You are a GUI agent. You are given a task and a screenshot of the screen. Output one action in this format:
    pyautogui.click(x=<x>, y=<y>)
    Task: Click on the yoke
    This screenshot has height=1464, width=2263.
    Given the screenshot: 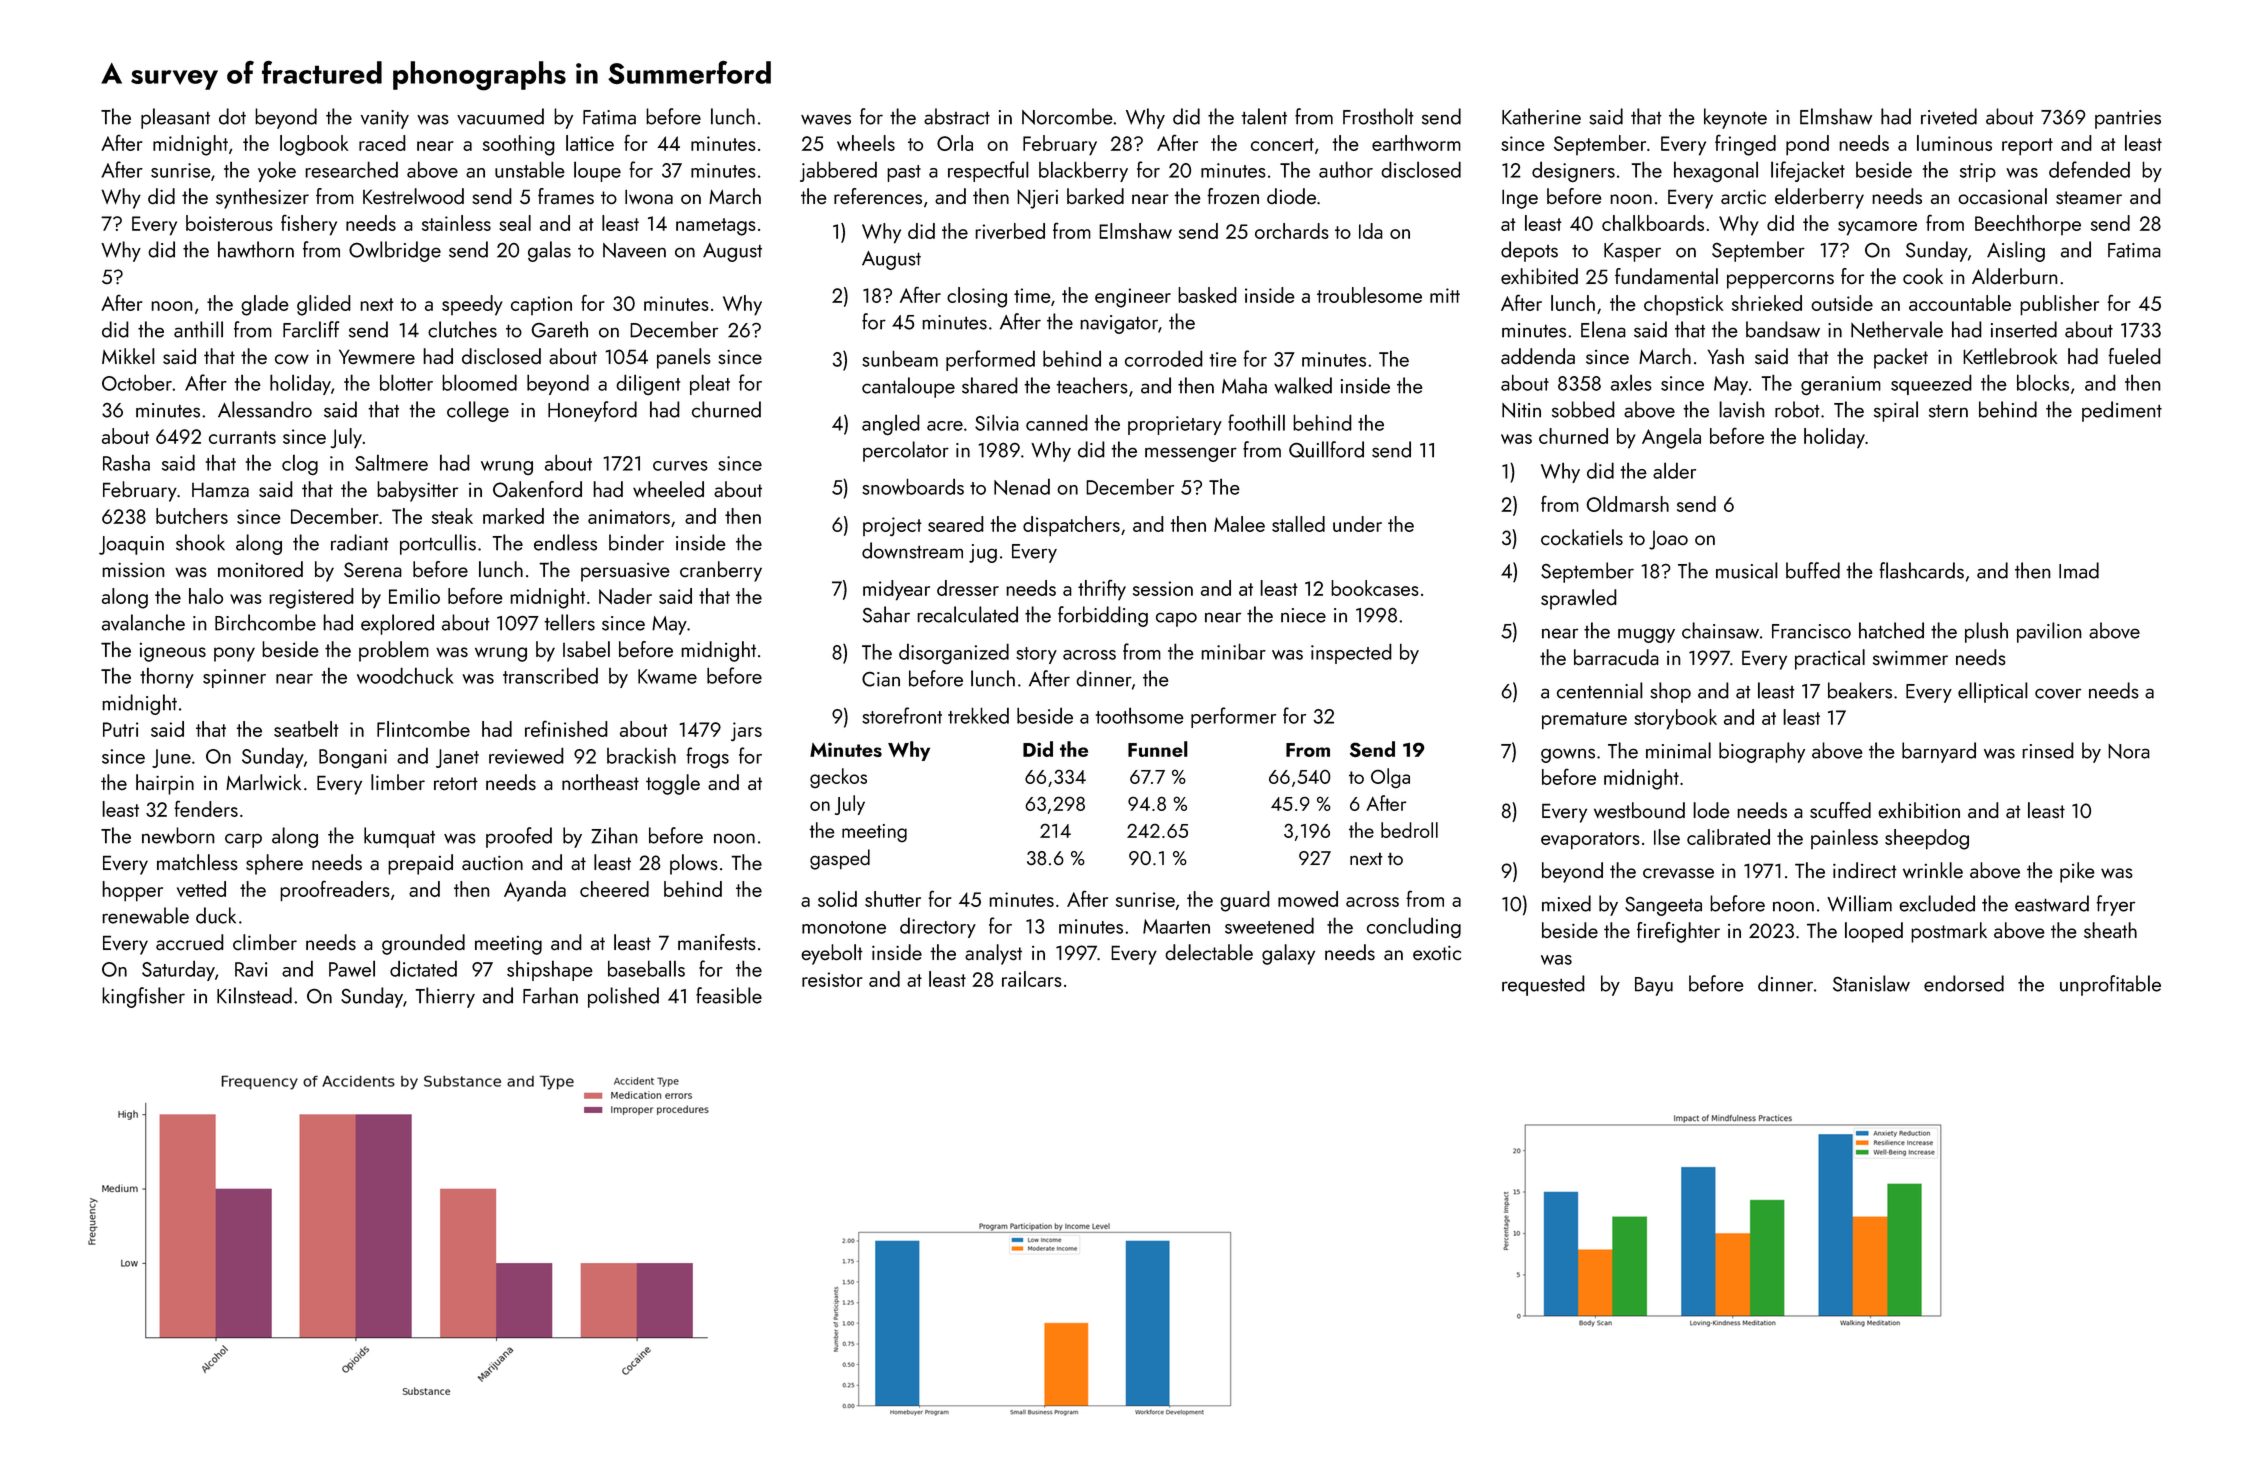 What is the action you would take?
    pyautogui.click(x=277, y=171)
